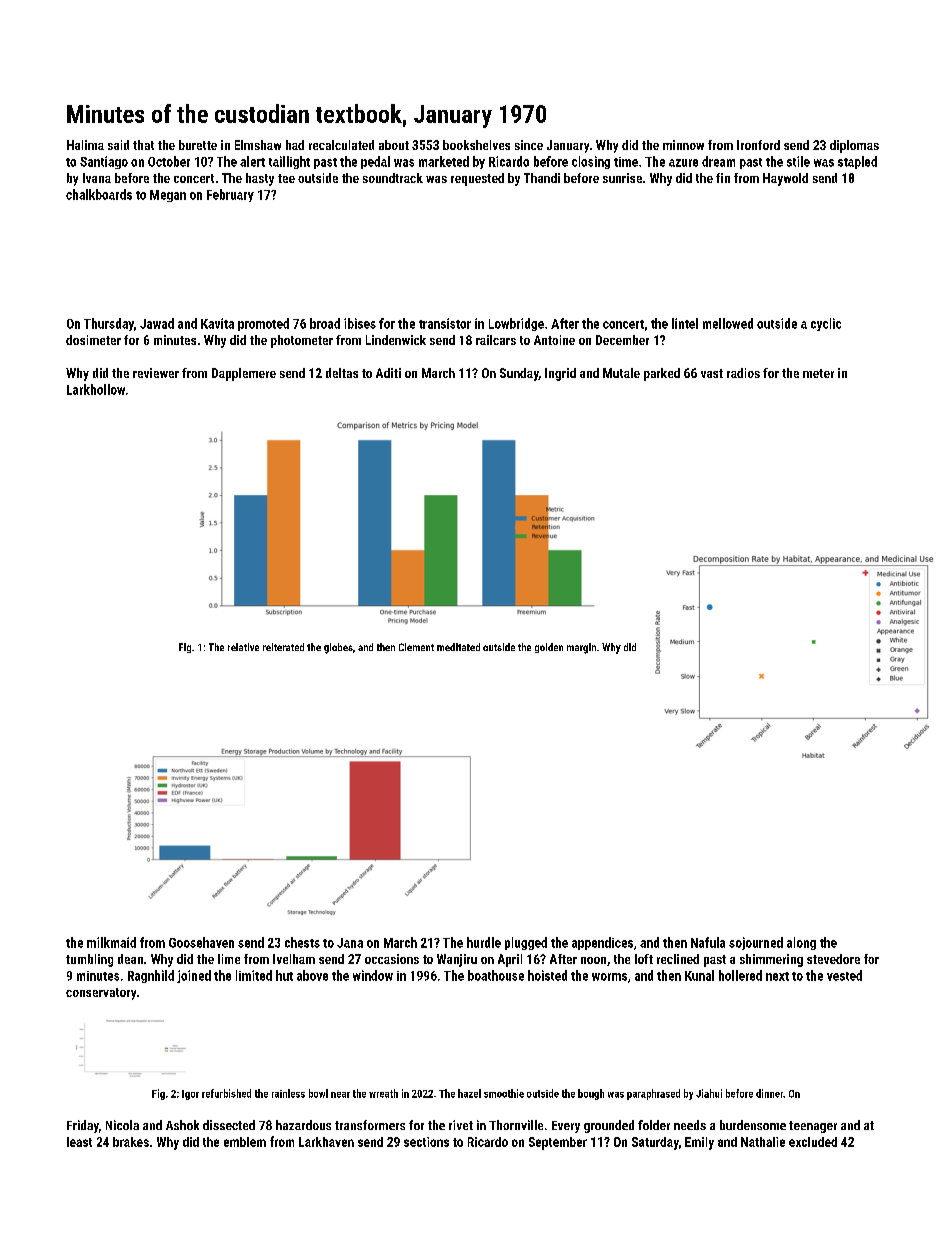 This screenshot has width=952, height=1233. Describe the element at coordinates (243, 647) in the screenshot. I see `relative` at that location.
